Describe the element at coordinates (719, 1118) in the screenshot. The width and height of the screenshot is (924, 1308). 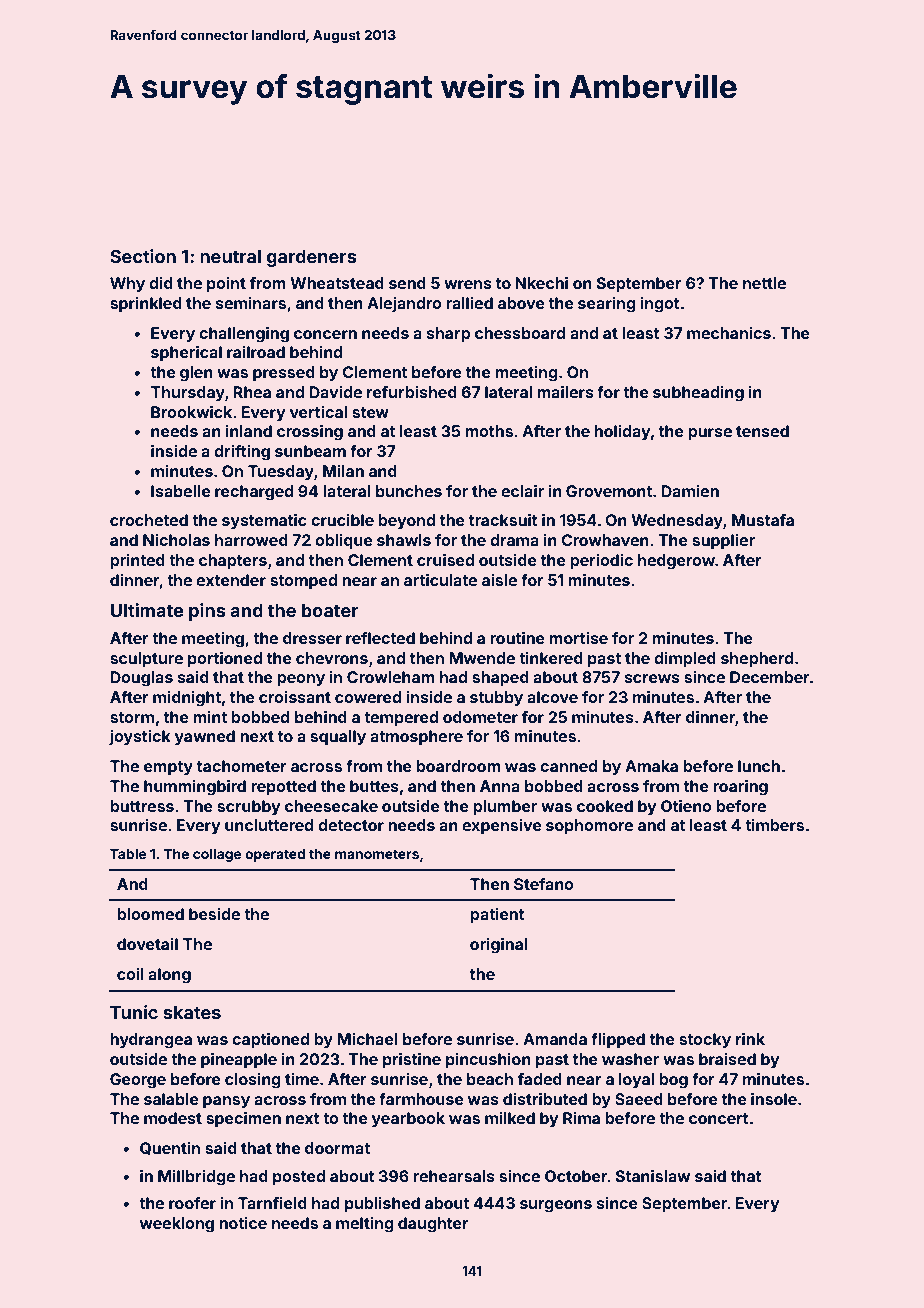
I see `concert` at that location.
